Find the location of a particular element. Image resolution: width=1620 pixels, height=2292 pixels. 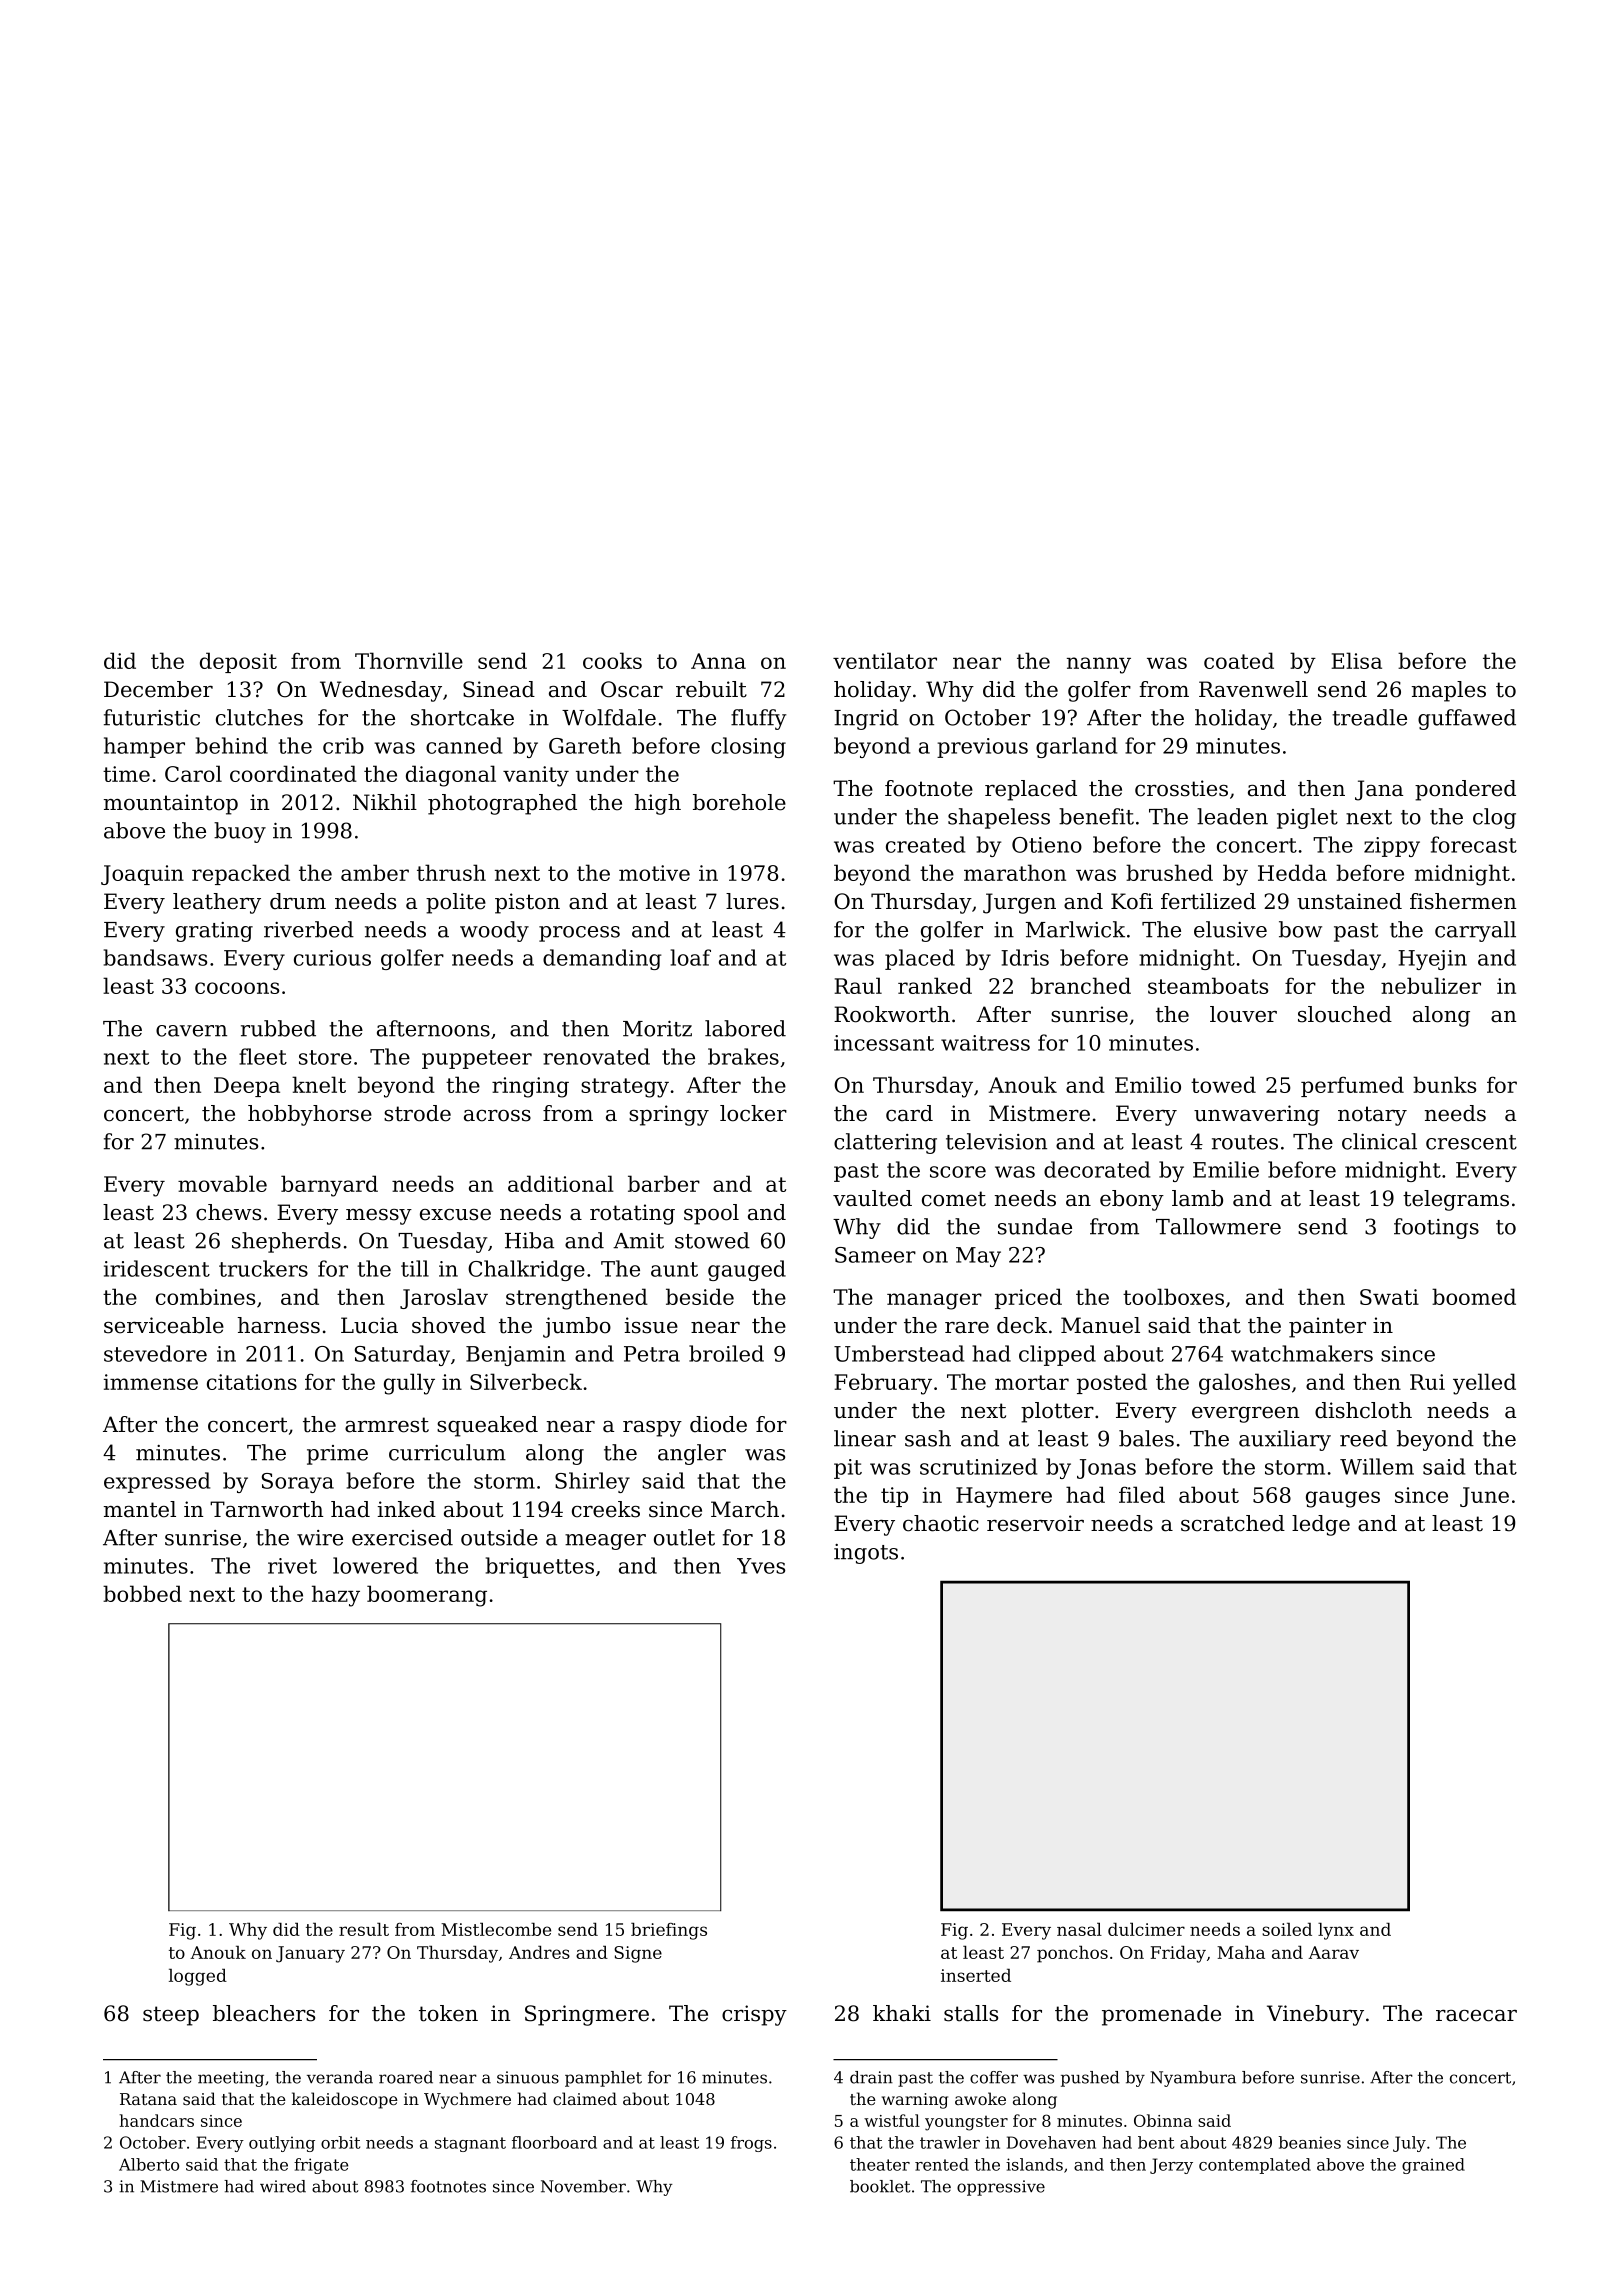

scratched is located at coordinates (1233, 1523).
